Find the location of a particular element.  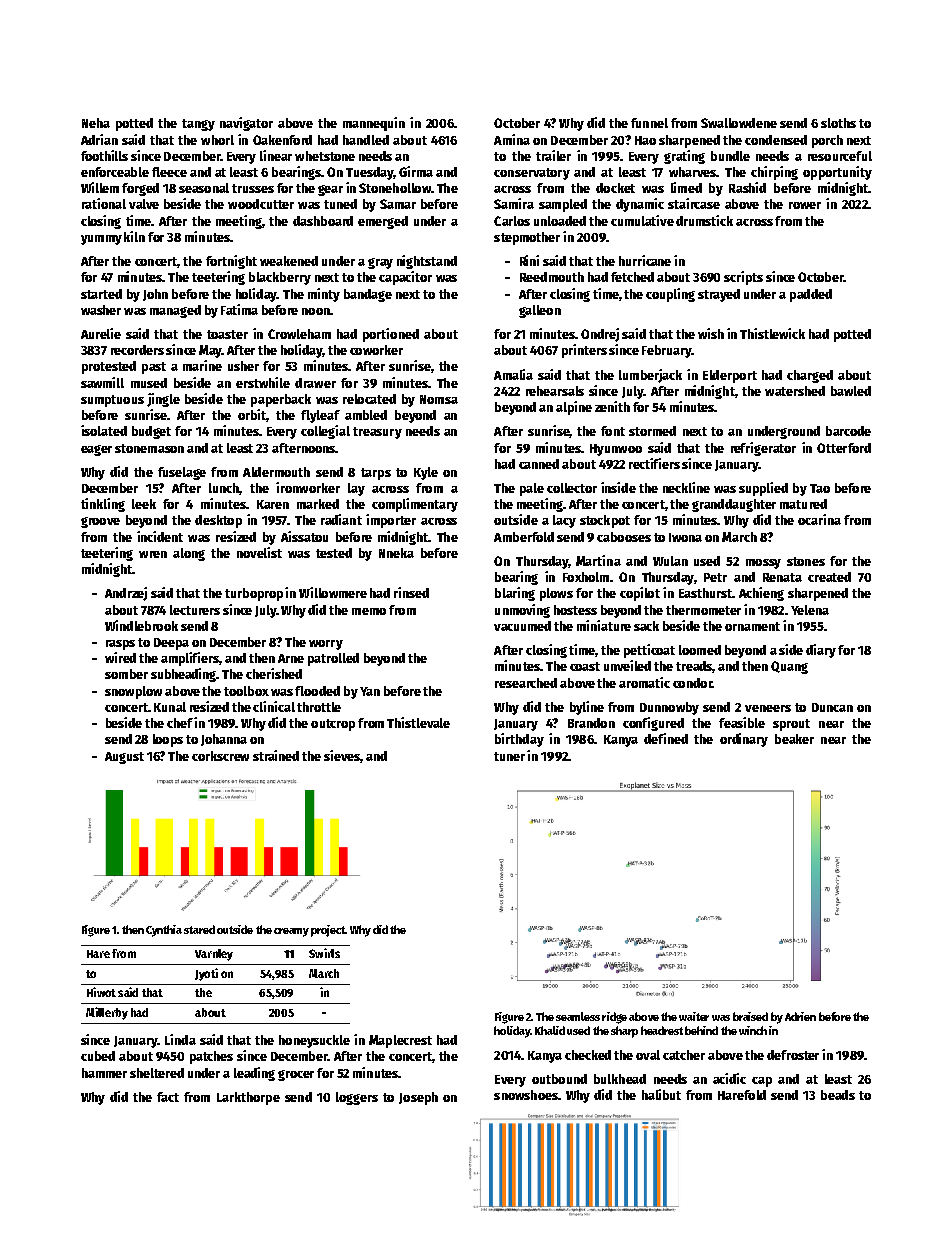

defined is located at coordinates (666, 738).
